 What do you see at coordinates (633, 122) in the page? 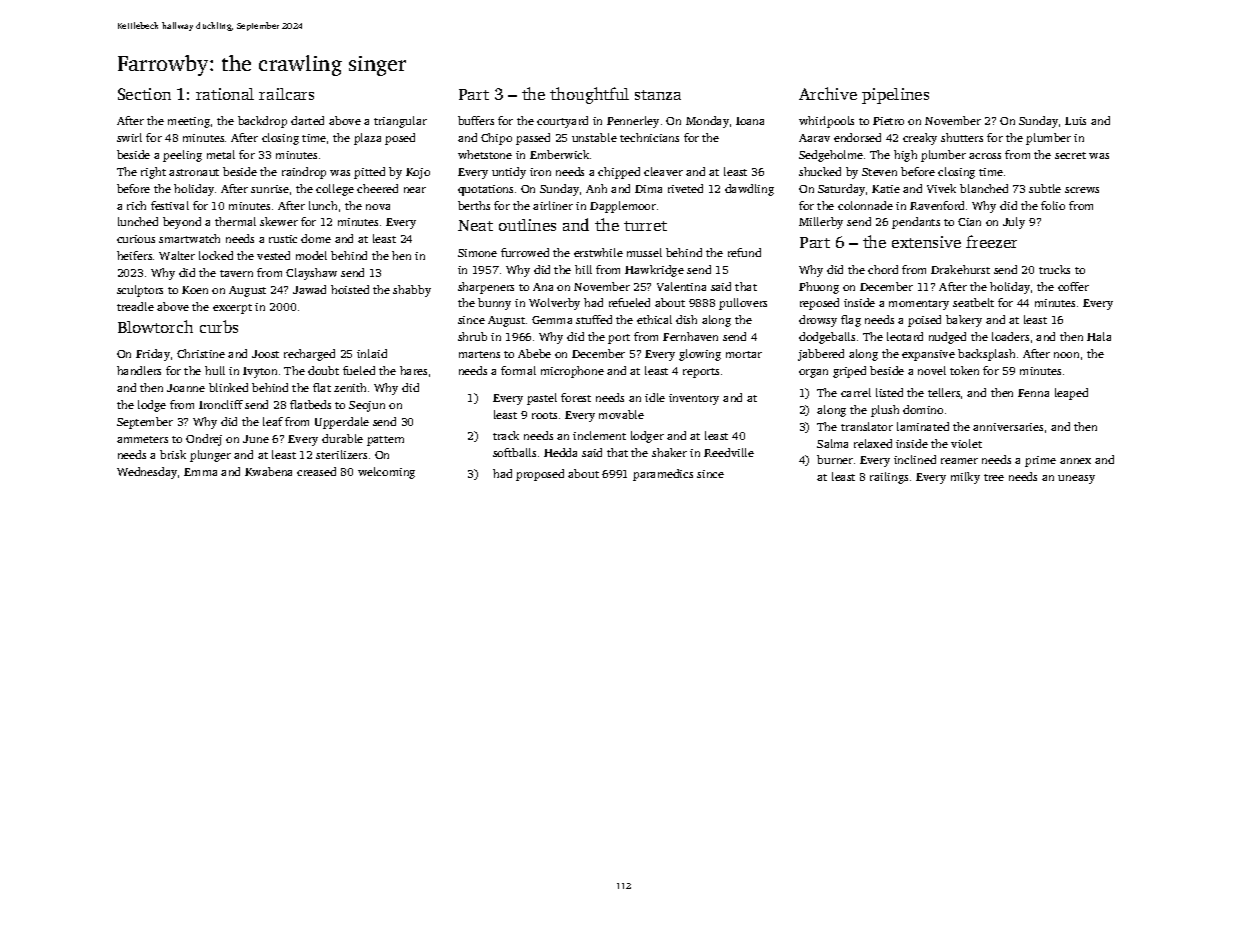
I see `Pennerley` at bounding box center [633, 122].
